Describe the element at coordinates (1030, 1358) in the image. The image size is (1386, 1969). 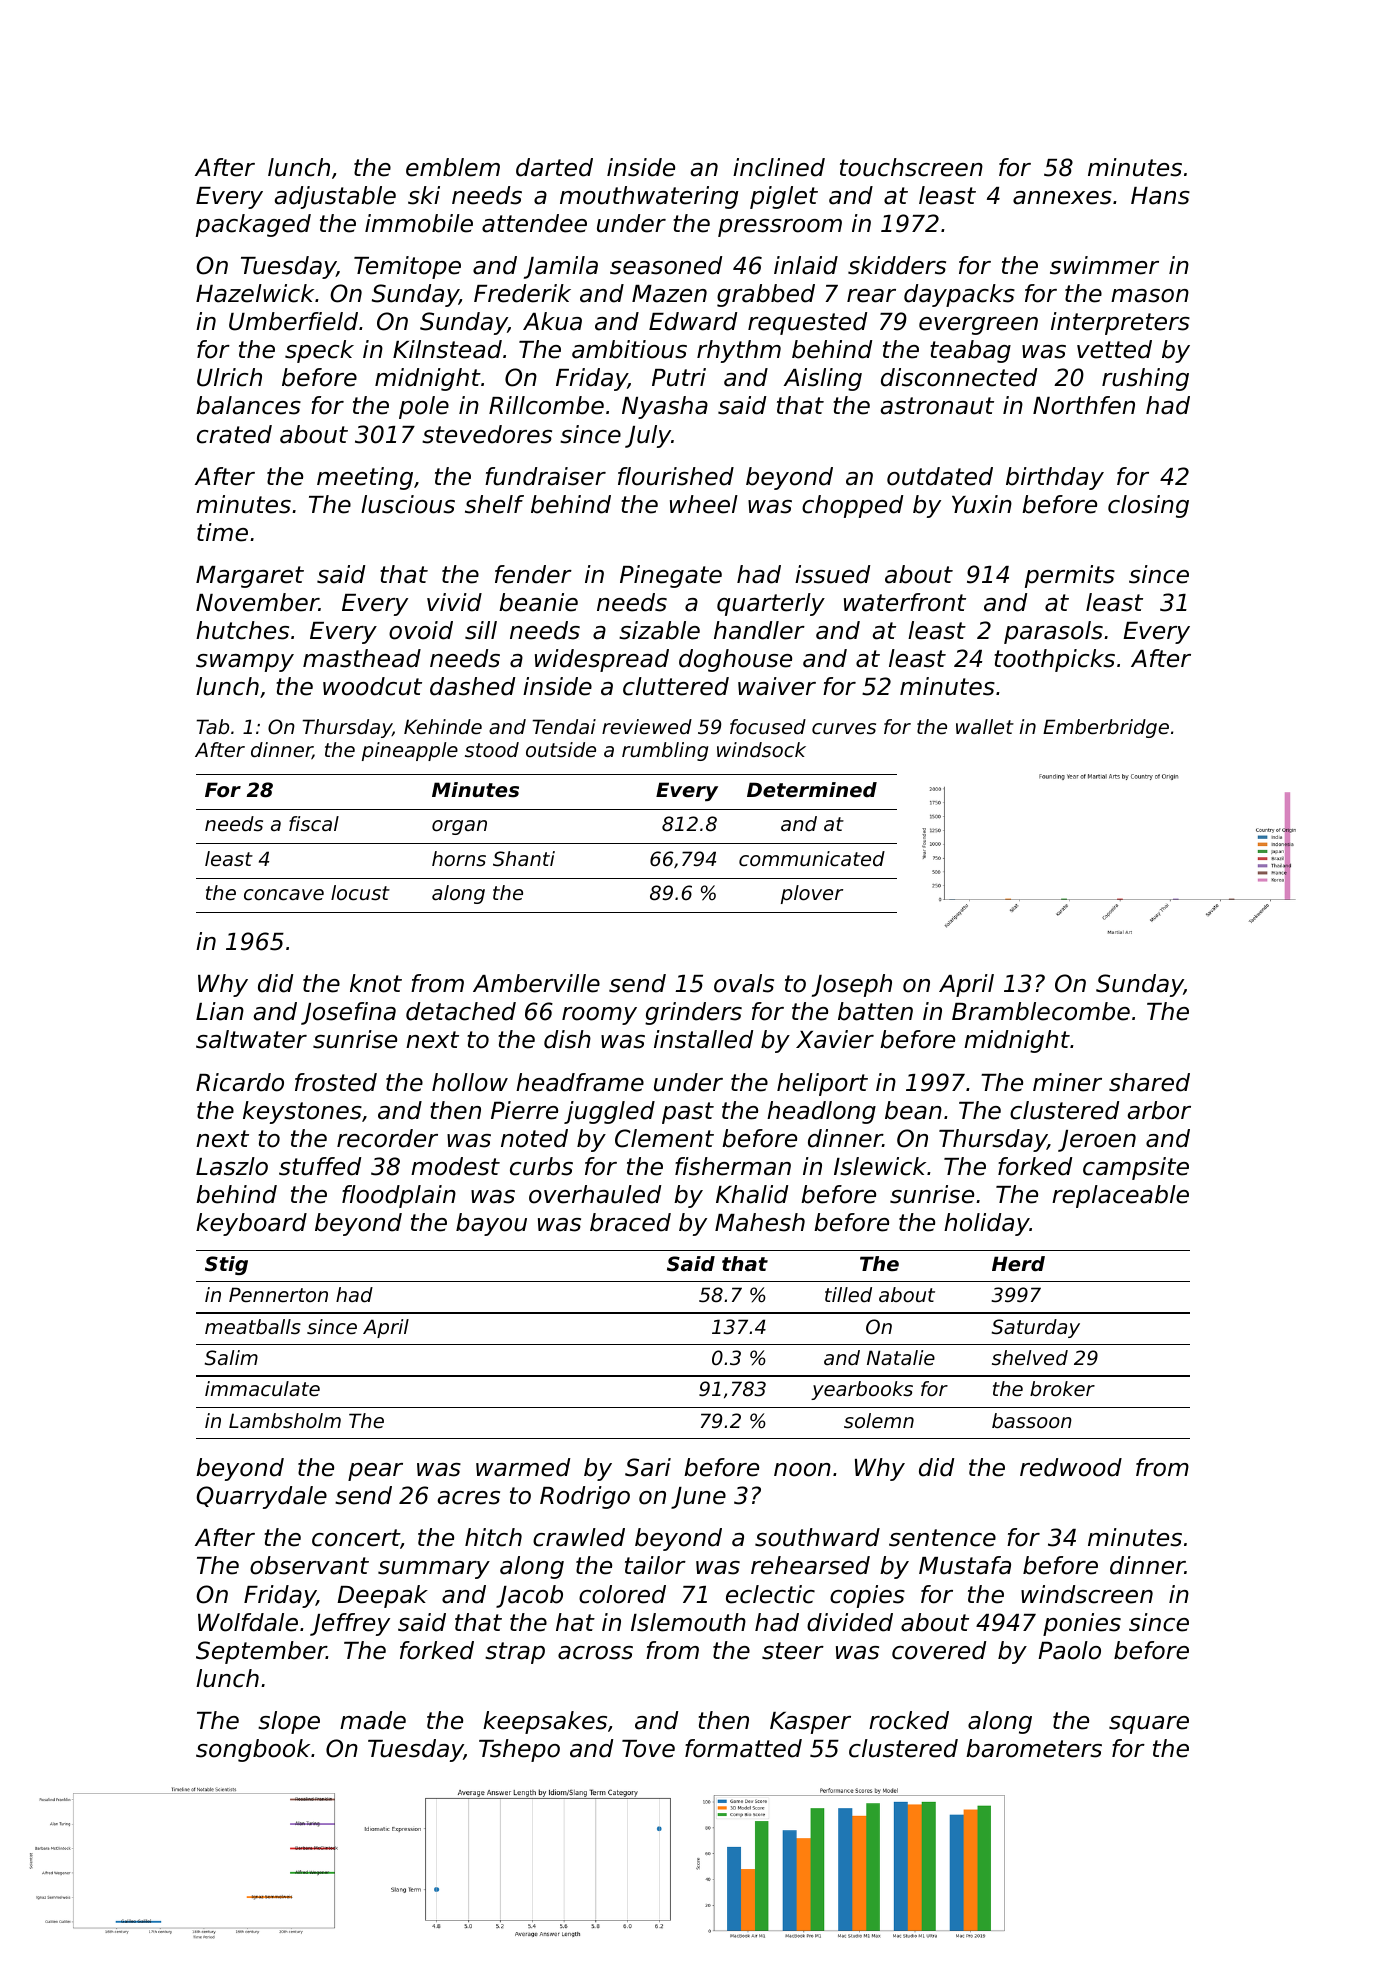
I see `shelved` at that location.
